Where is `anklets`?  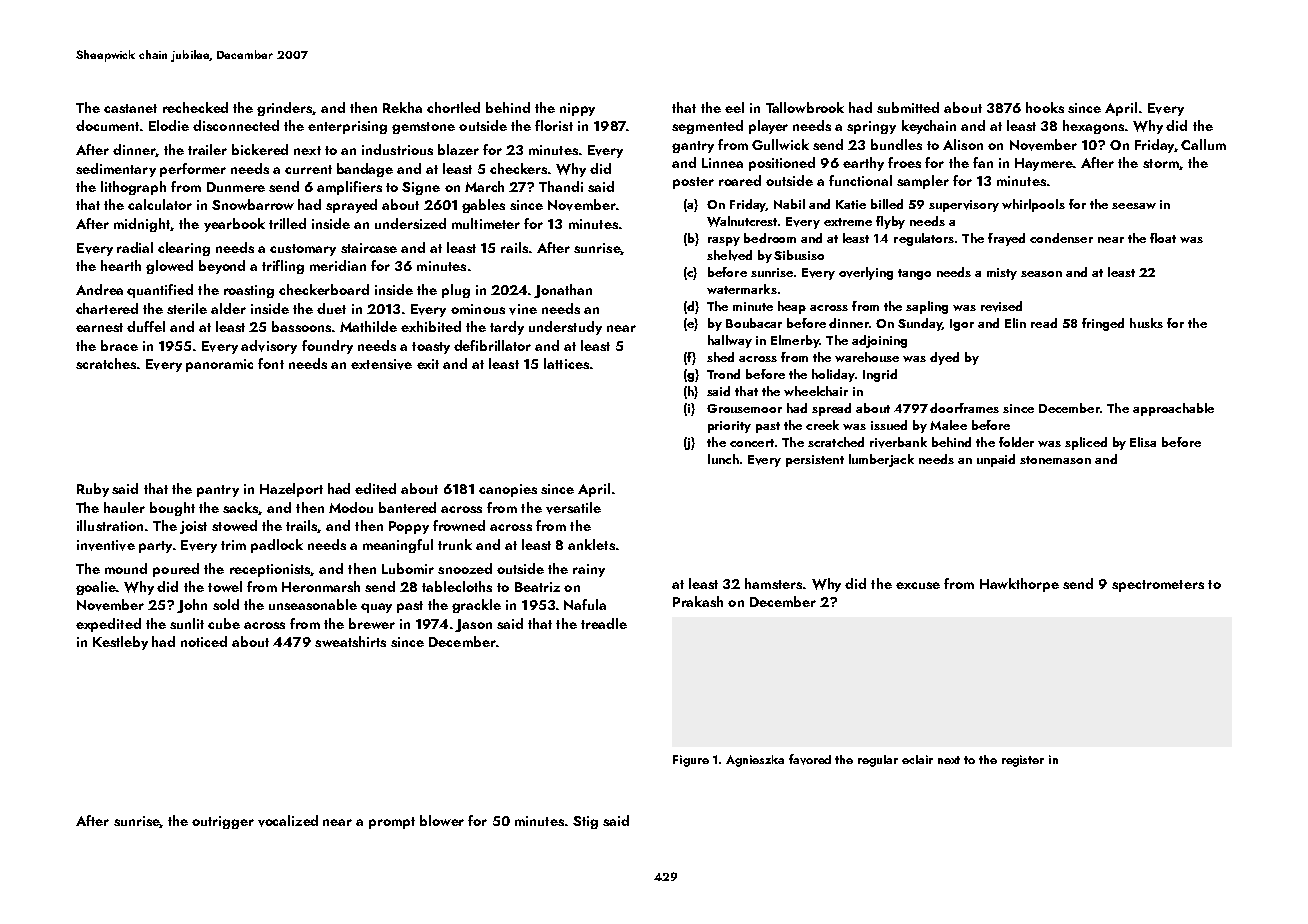
anklets is located at coordinates (591, 544).
